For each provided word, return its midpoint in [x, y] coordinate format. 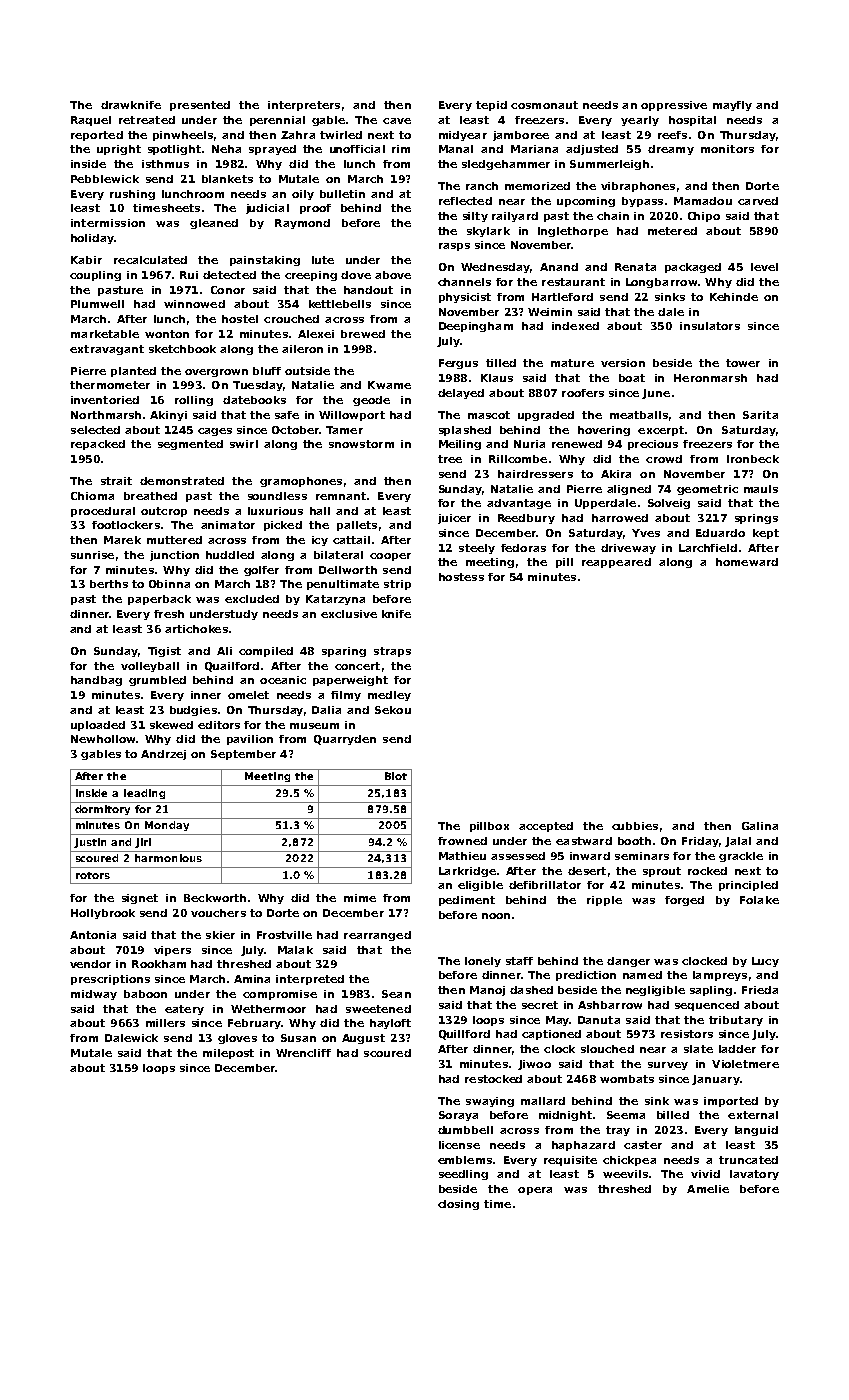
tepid [491, 106]
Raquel [91, 121]
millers [165, 1023]
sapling [711, 991]
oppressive [674, 106]
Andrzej [163, 755]
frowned [462, 841]
